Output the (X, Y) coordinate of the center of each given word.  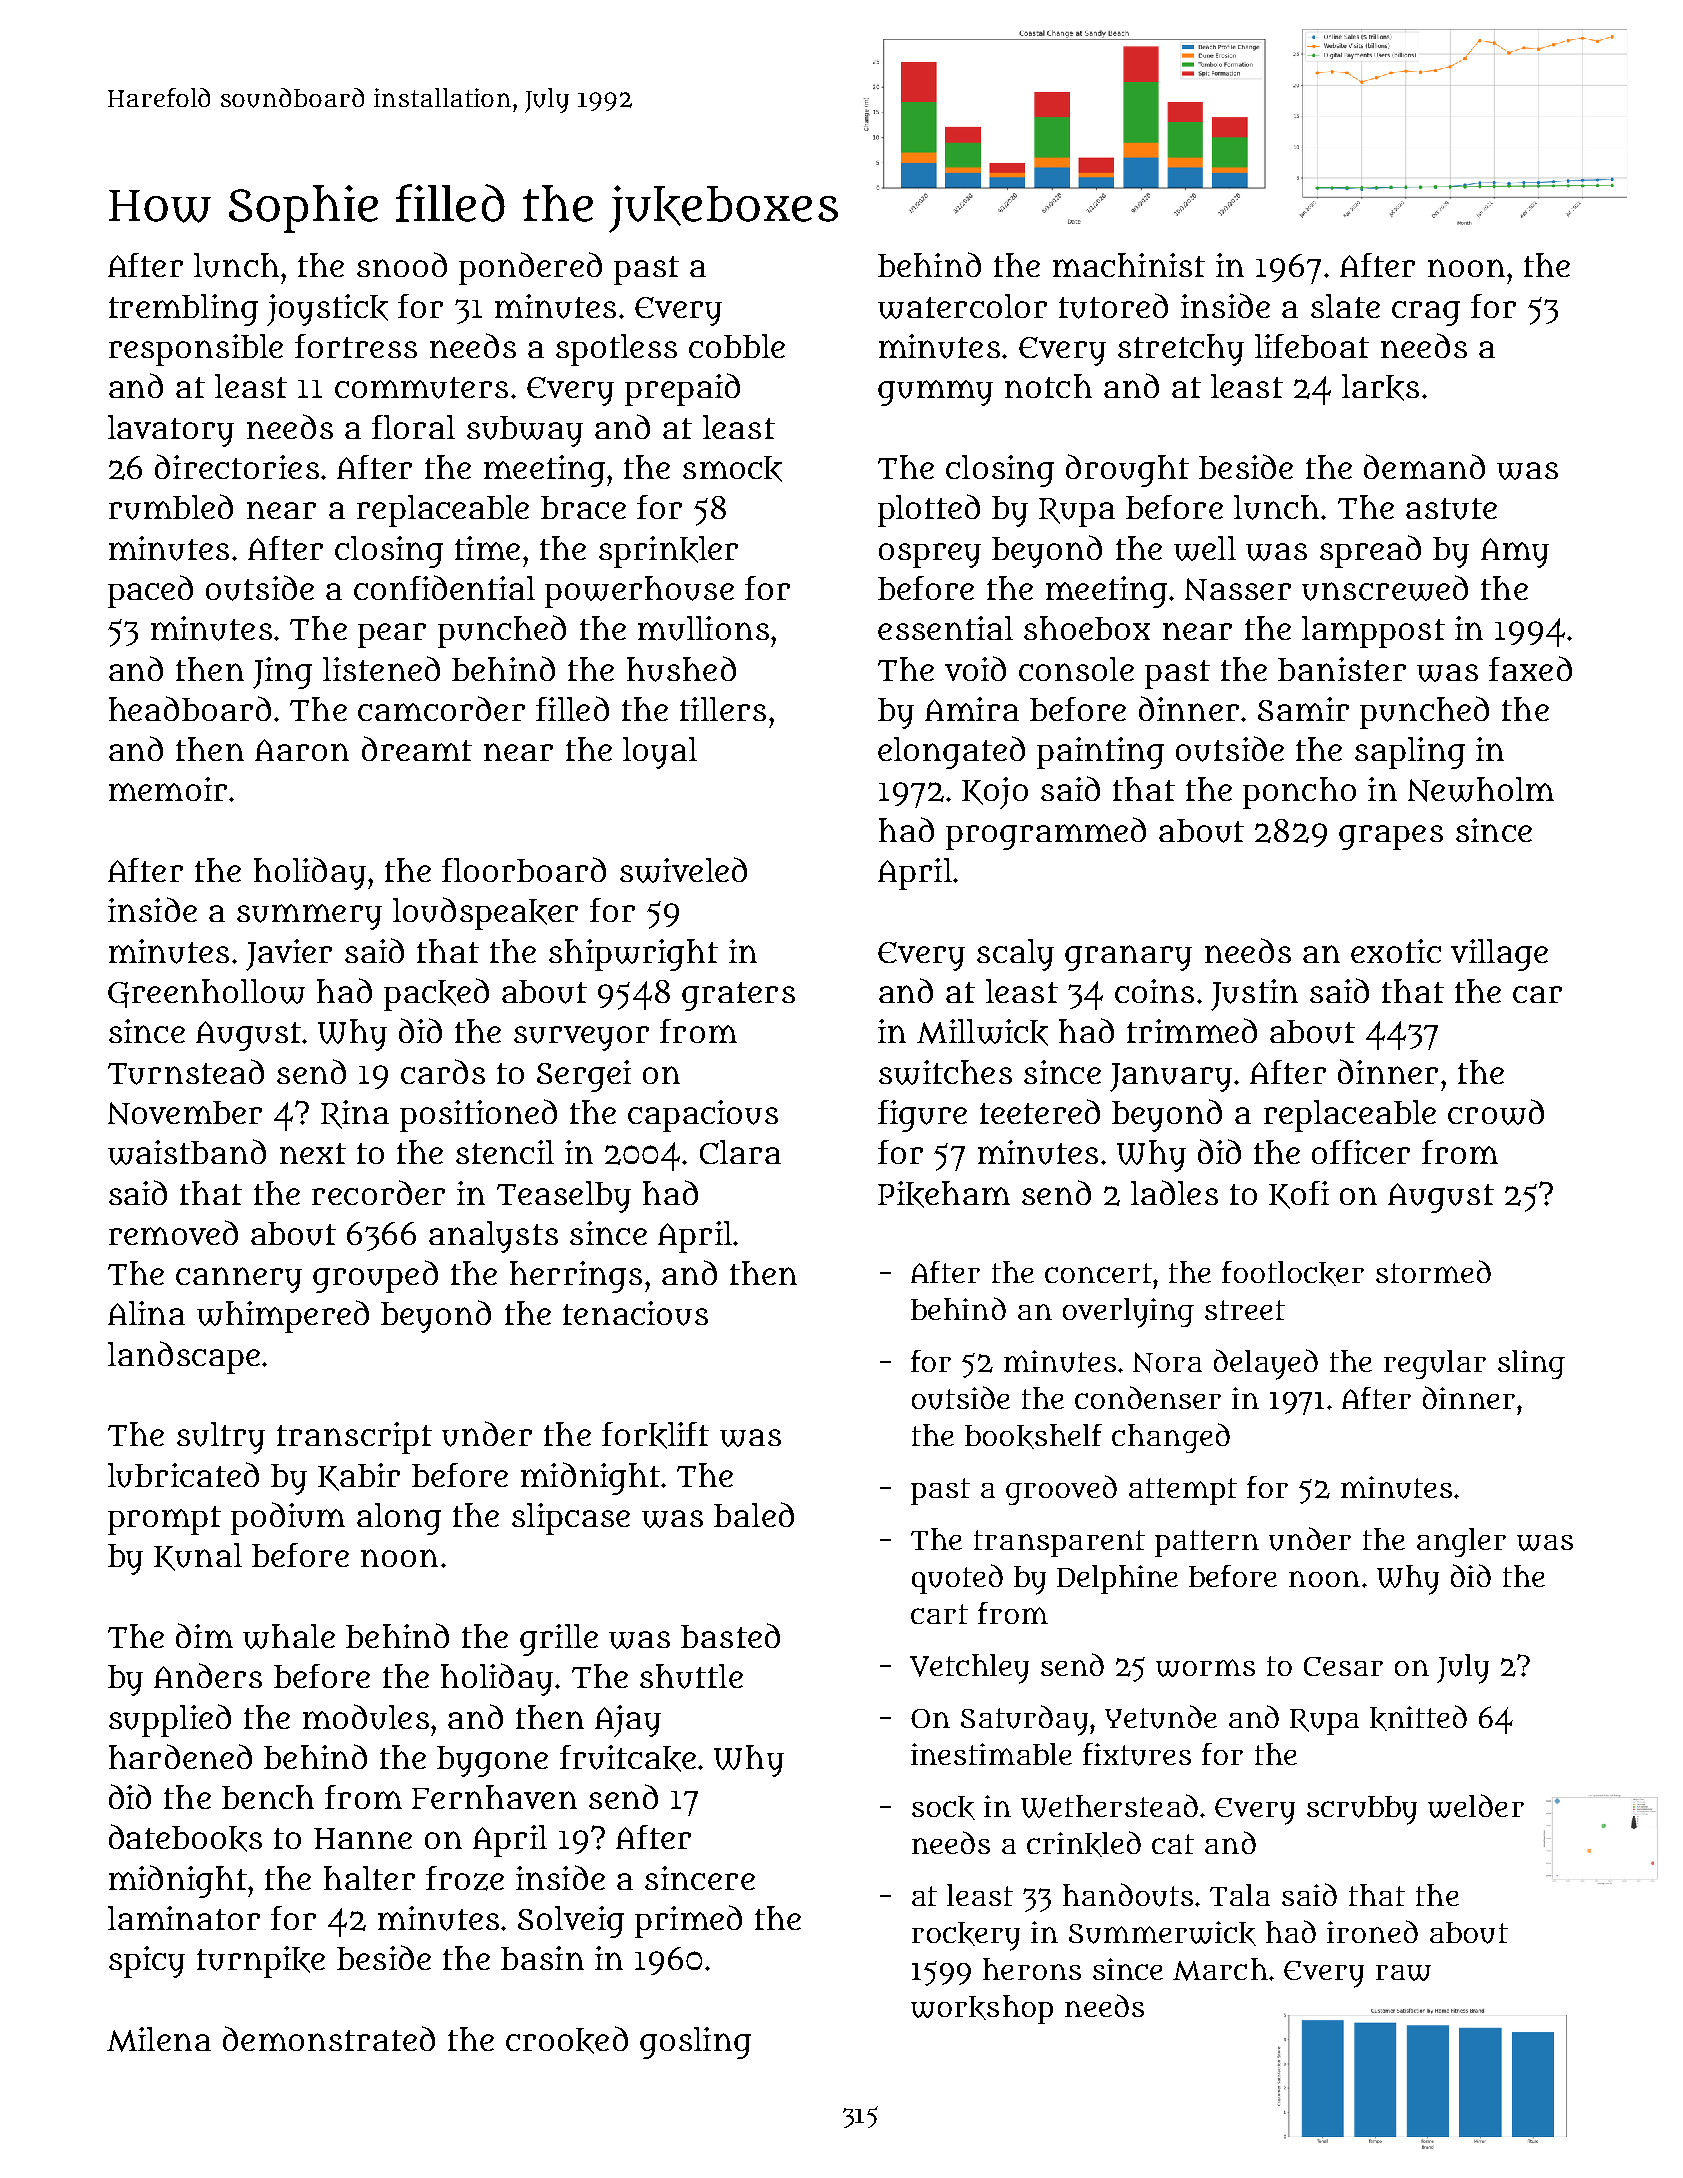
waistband (187, 1152)
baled (754, 1514)
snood (402, 264)
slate (1345, 306)
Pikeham (944, 1194)
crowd (1496, 1112)
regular (1435, 1364)
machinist (1129, 265)
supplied (170, 1720)
